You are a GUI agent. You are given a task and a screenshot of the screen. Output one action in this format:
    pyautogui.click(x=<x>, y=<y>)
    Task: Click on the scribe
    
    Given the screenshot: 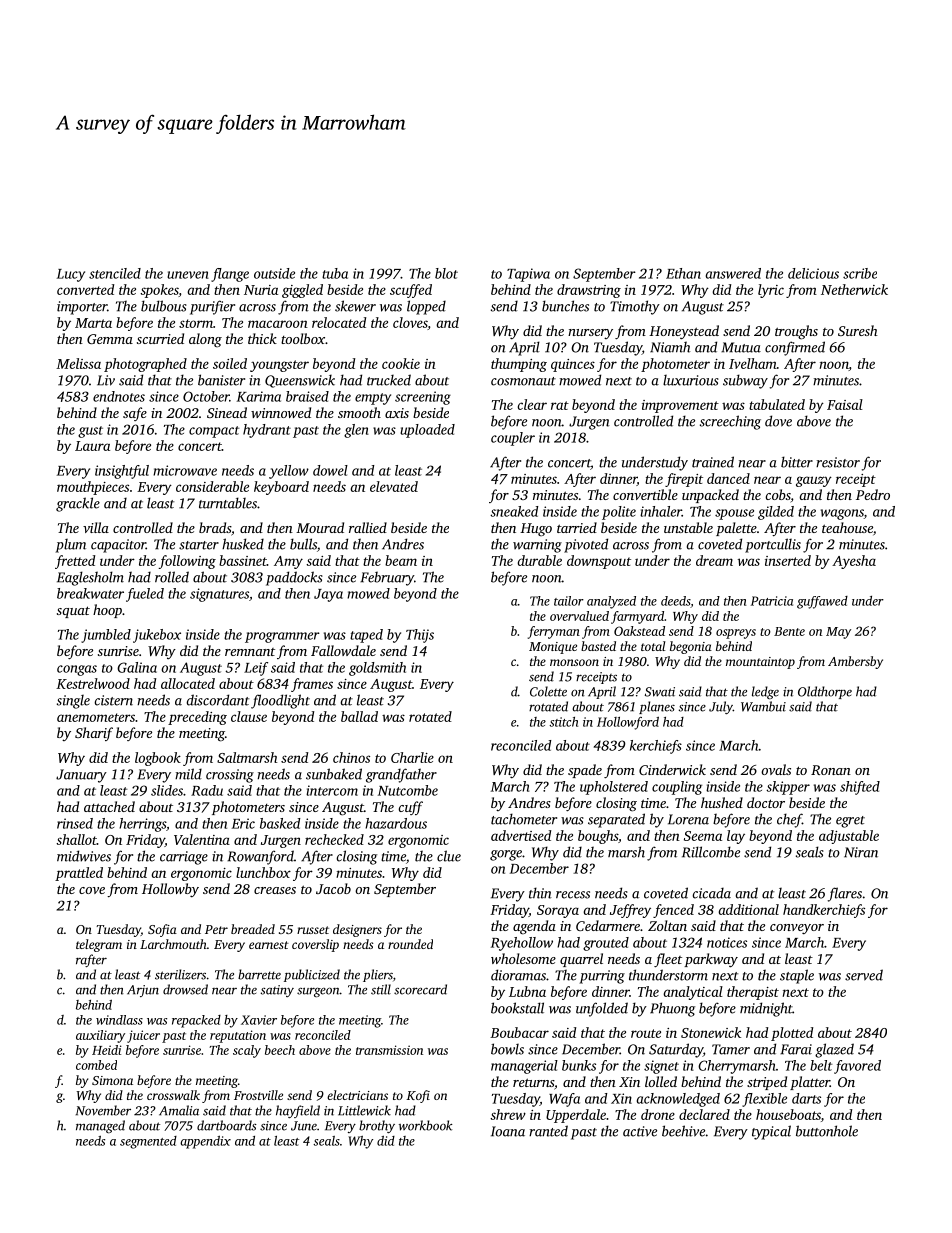 What is the action you would take?
    pyautogui.click(x=860, y=273)
